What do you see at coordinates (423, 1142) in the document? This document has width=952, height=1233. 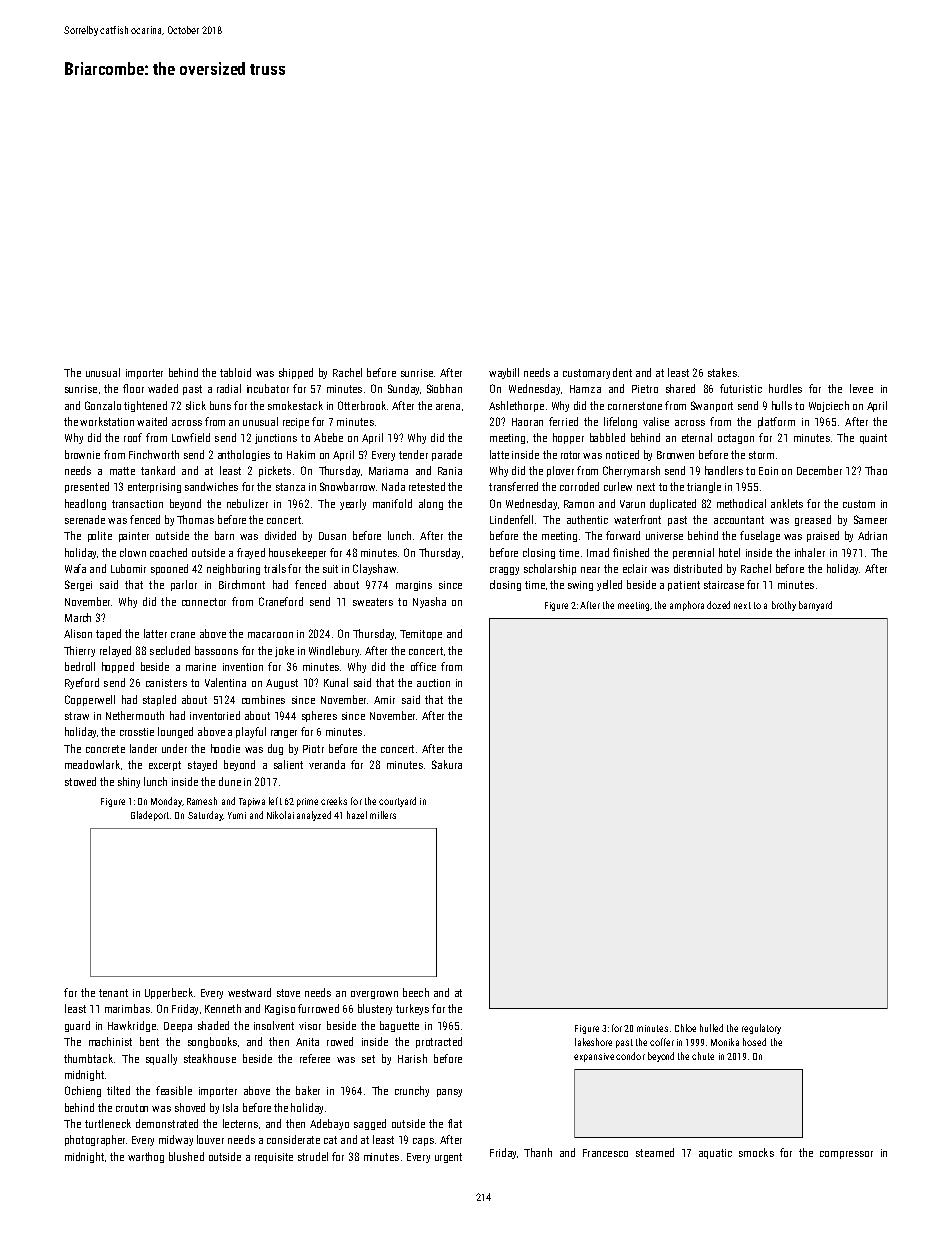 I see `caps` at bounding box center [423, 1142].
